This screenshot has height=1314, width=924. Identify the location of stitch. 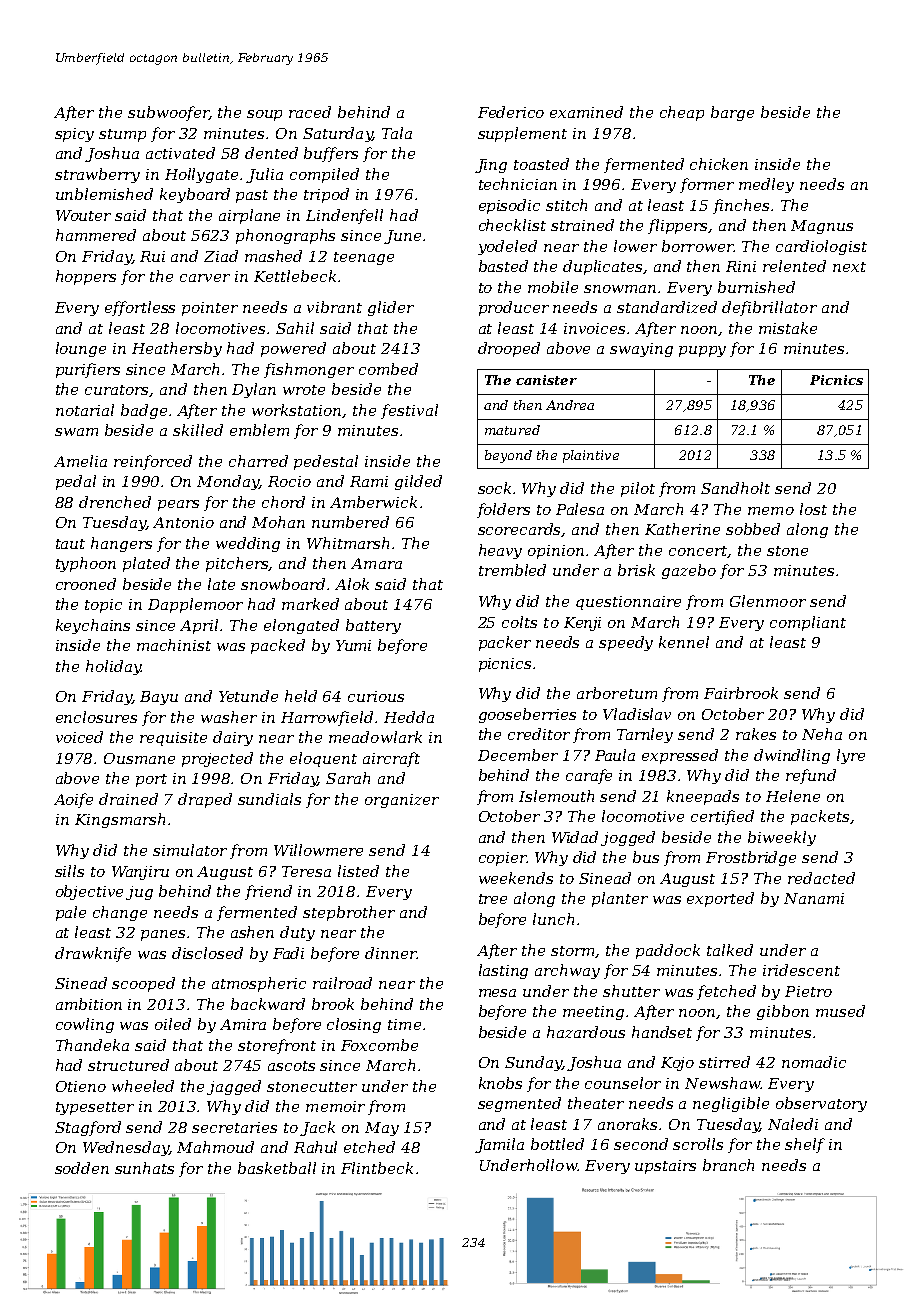
(566, 205).
